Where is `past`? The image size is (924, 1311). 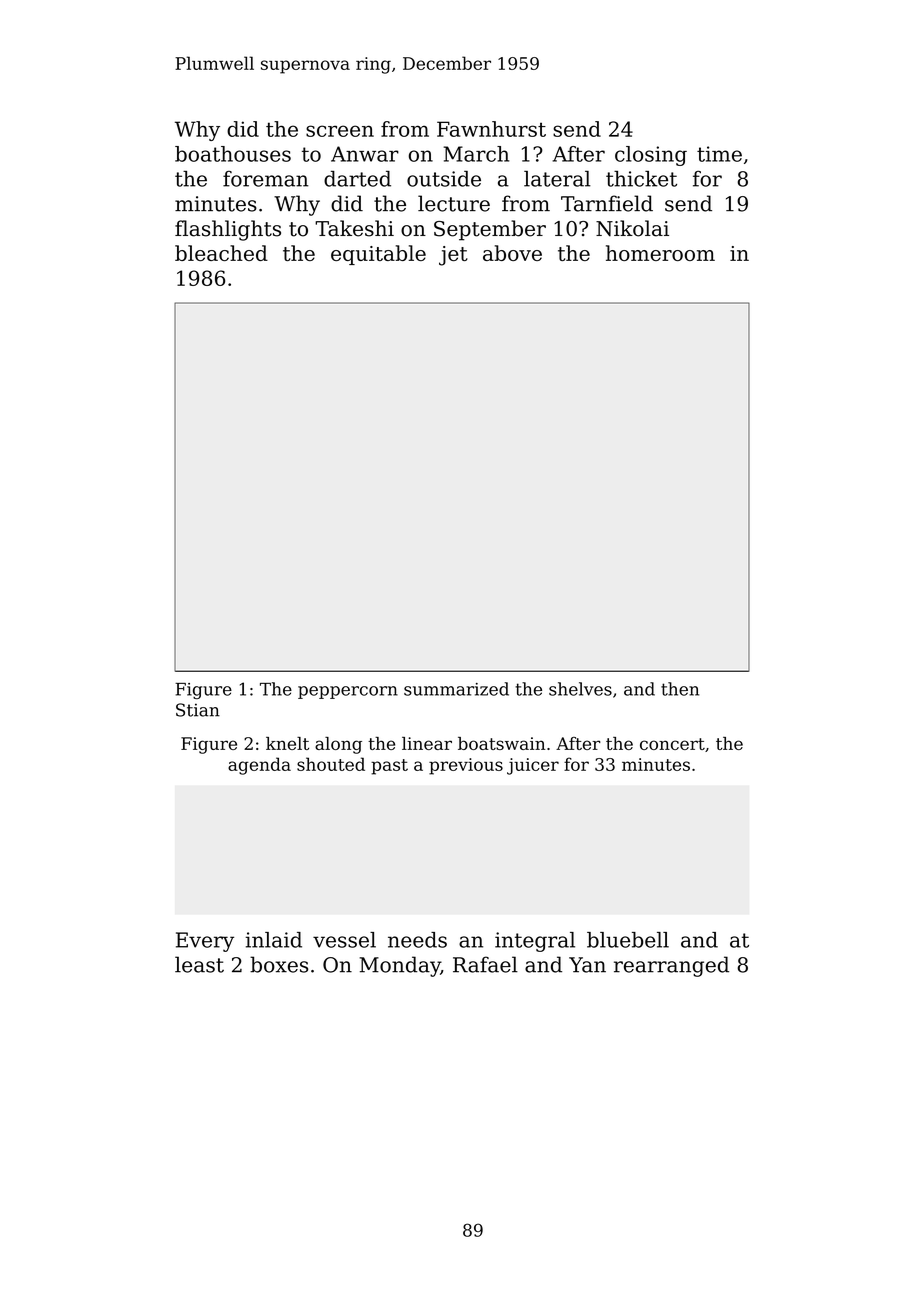
past is located at coordinates (389, 767).
